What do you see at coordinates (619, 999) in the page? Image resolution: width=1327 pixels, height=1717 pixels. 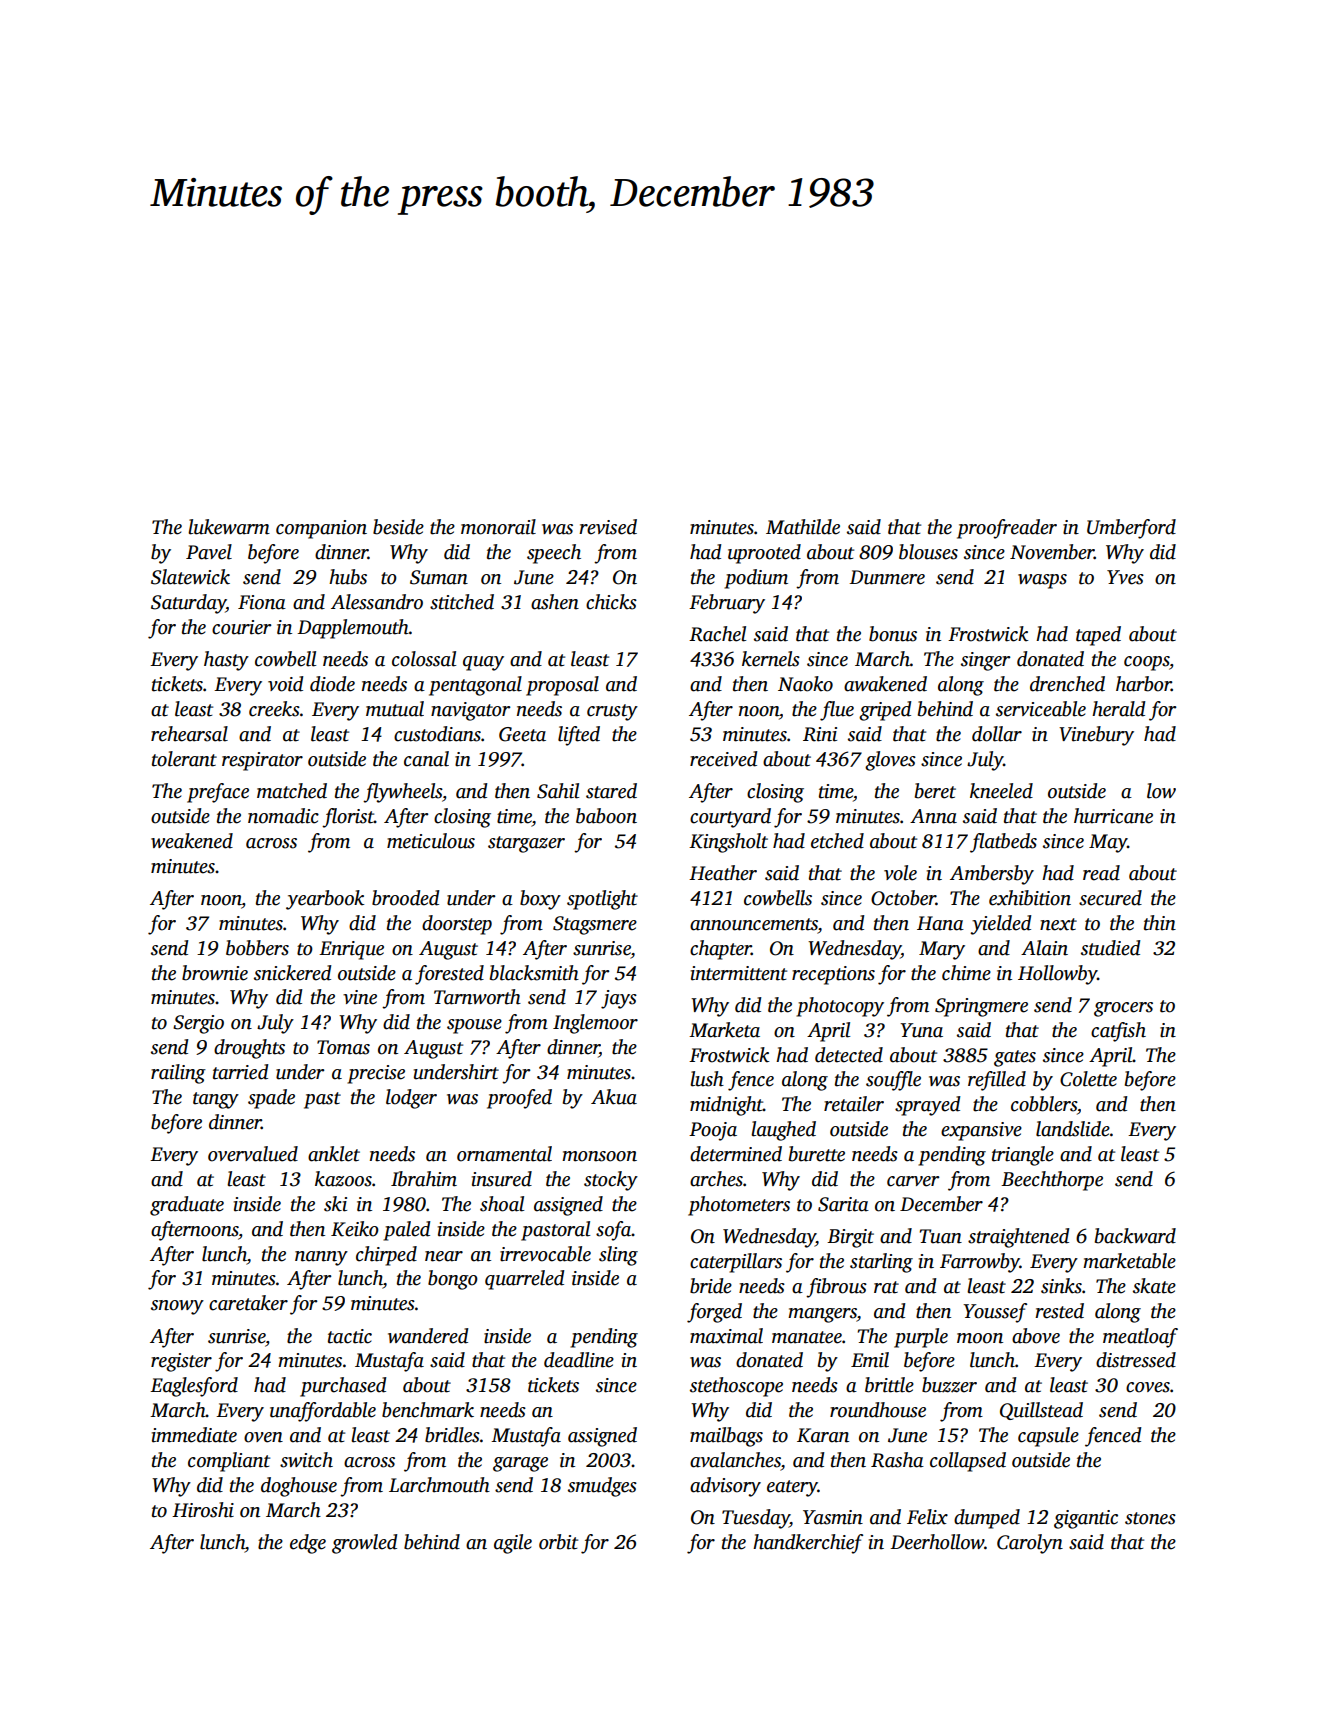 I see `jays` at bounding box center [619, 999].
